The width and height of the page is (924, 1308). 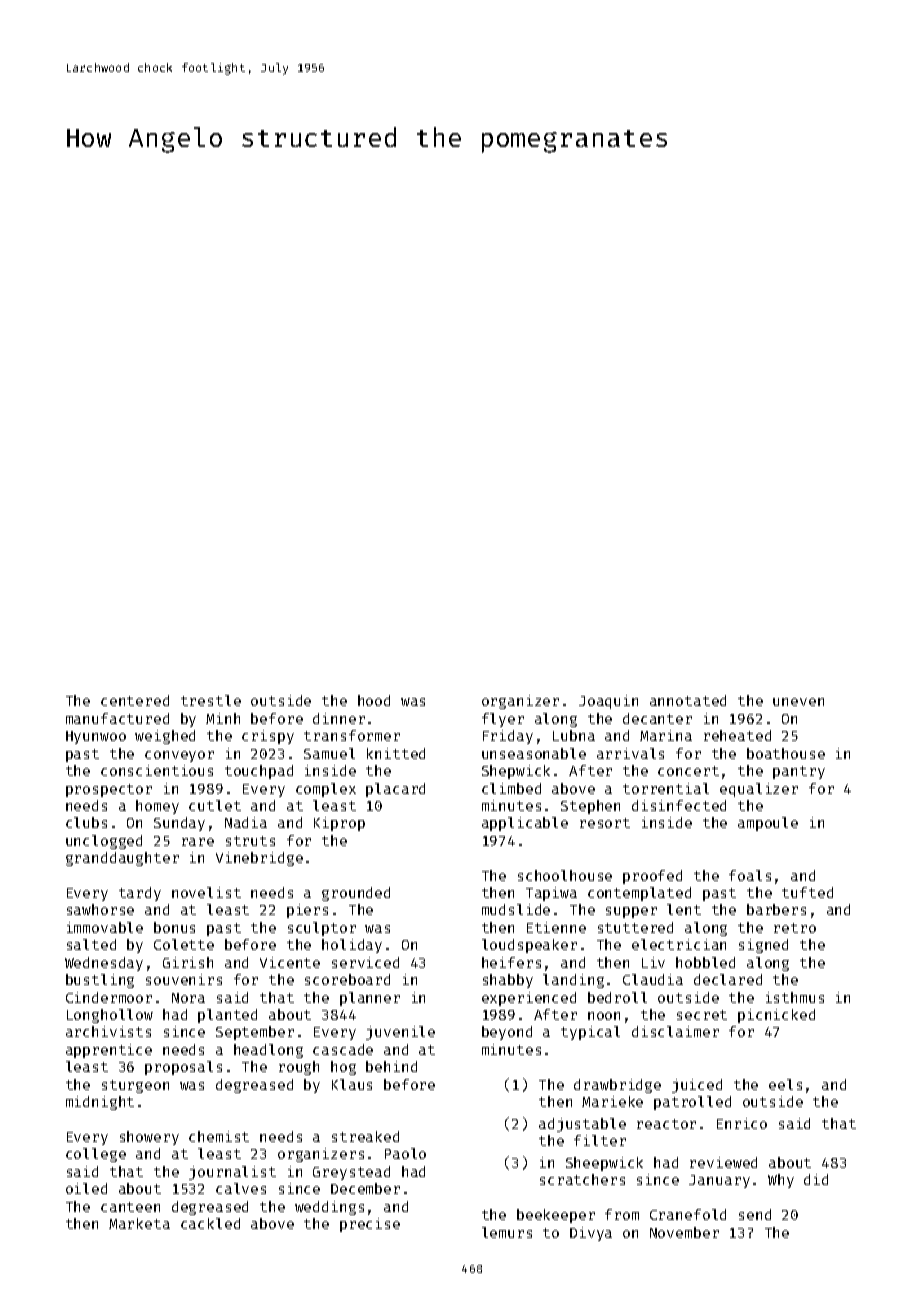 What do you see at coordinates (370, 1225) in the page?
I see `precise` at bounding box center [370, 1225].
